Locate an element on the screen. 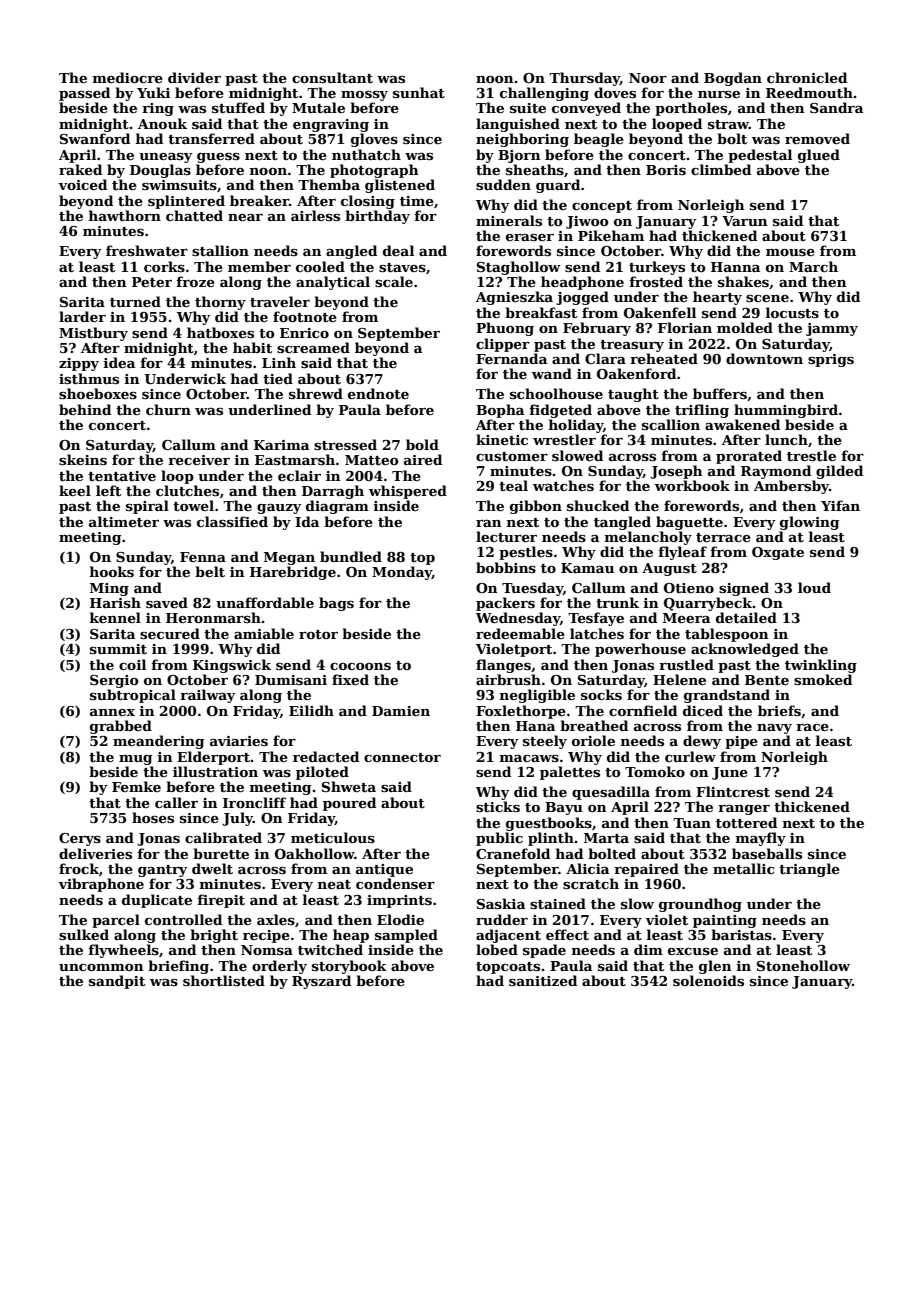  treasury is located at coordinates (632, 346).
